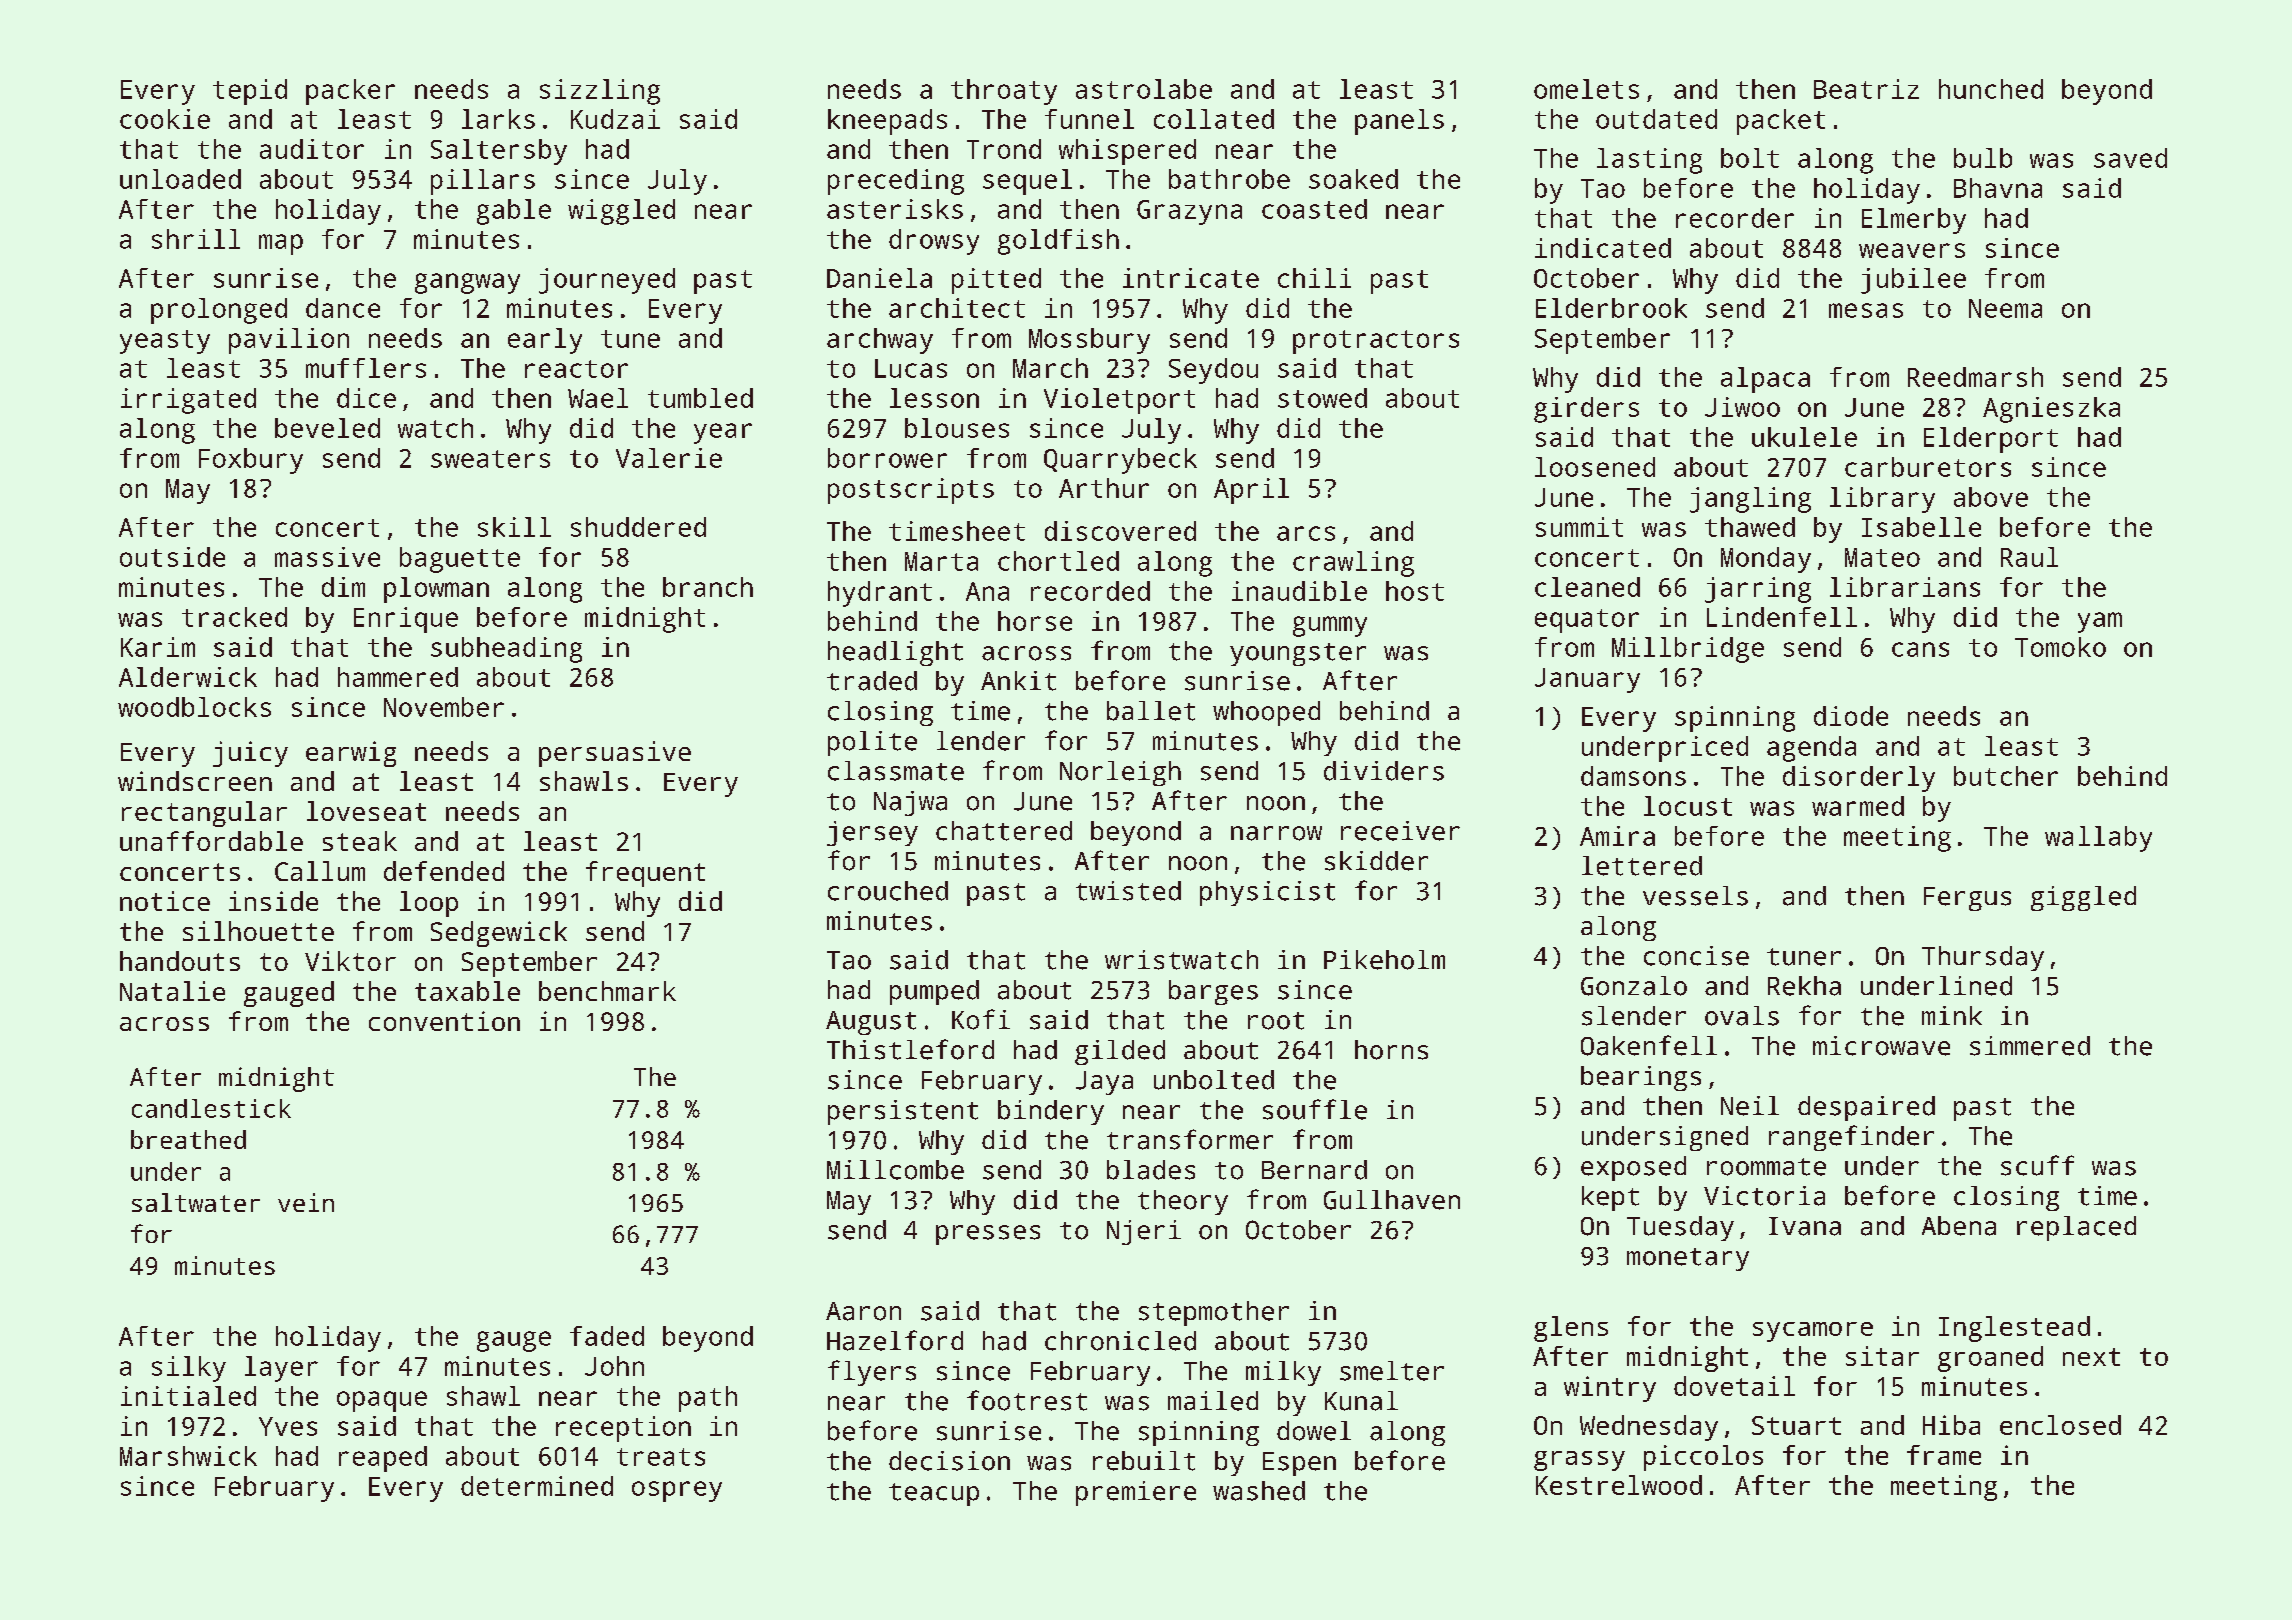 The width and height of the screenshot is (2292, 1620). I want to click on Marshwick, so click(188, 1456).
